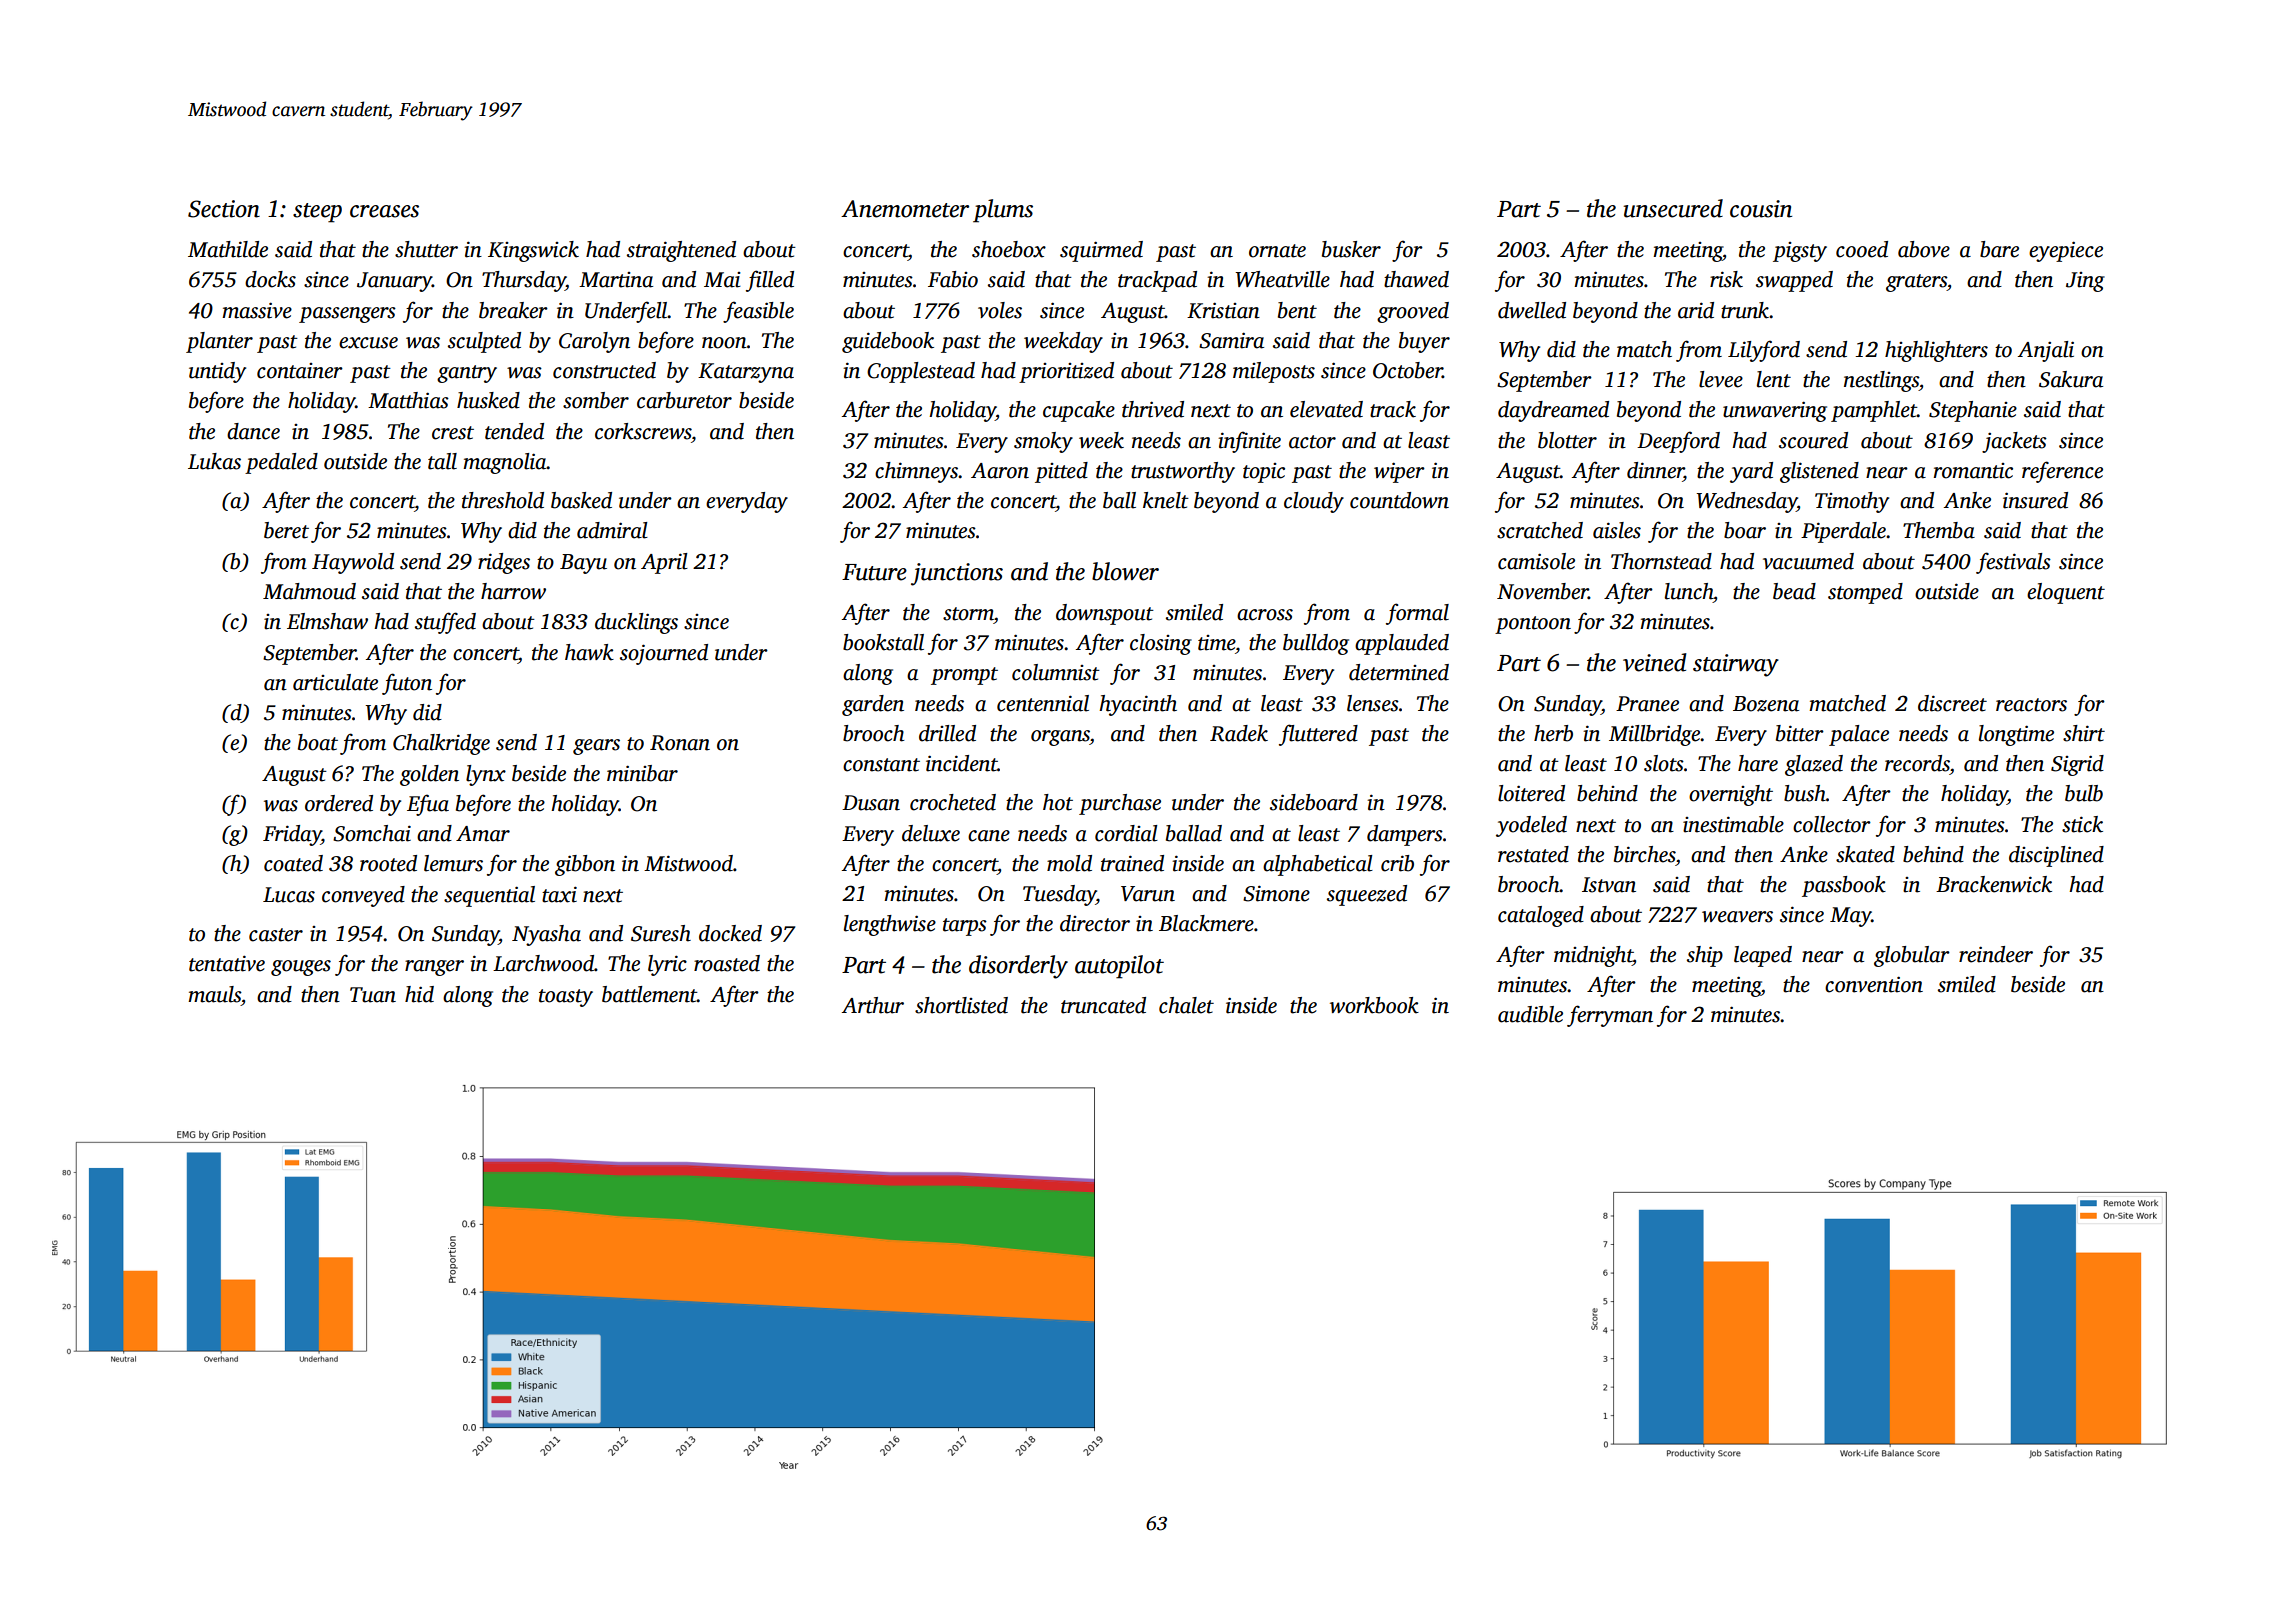  I want to click on busker, so click(1351, 249).
